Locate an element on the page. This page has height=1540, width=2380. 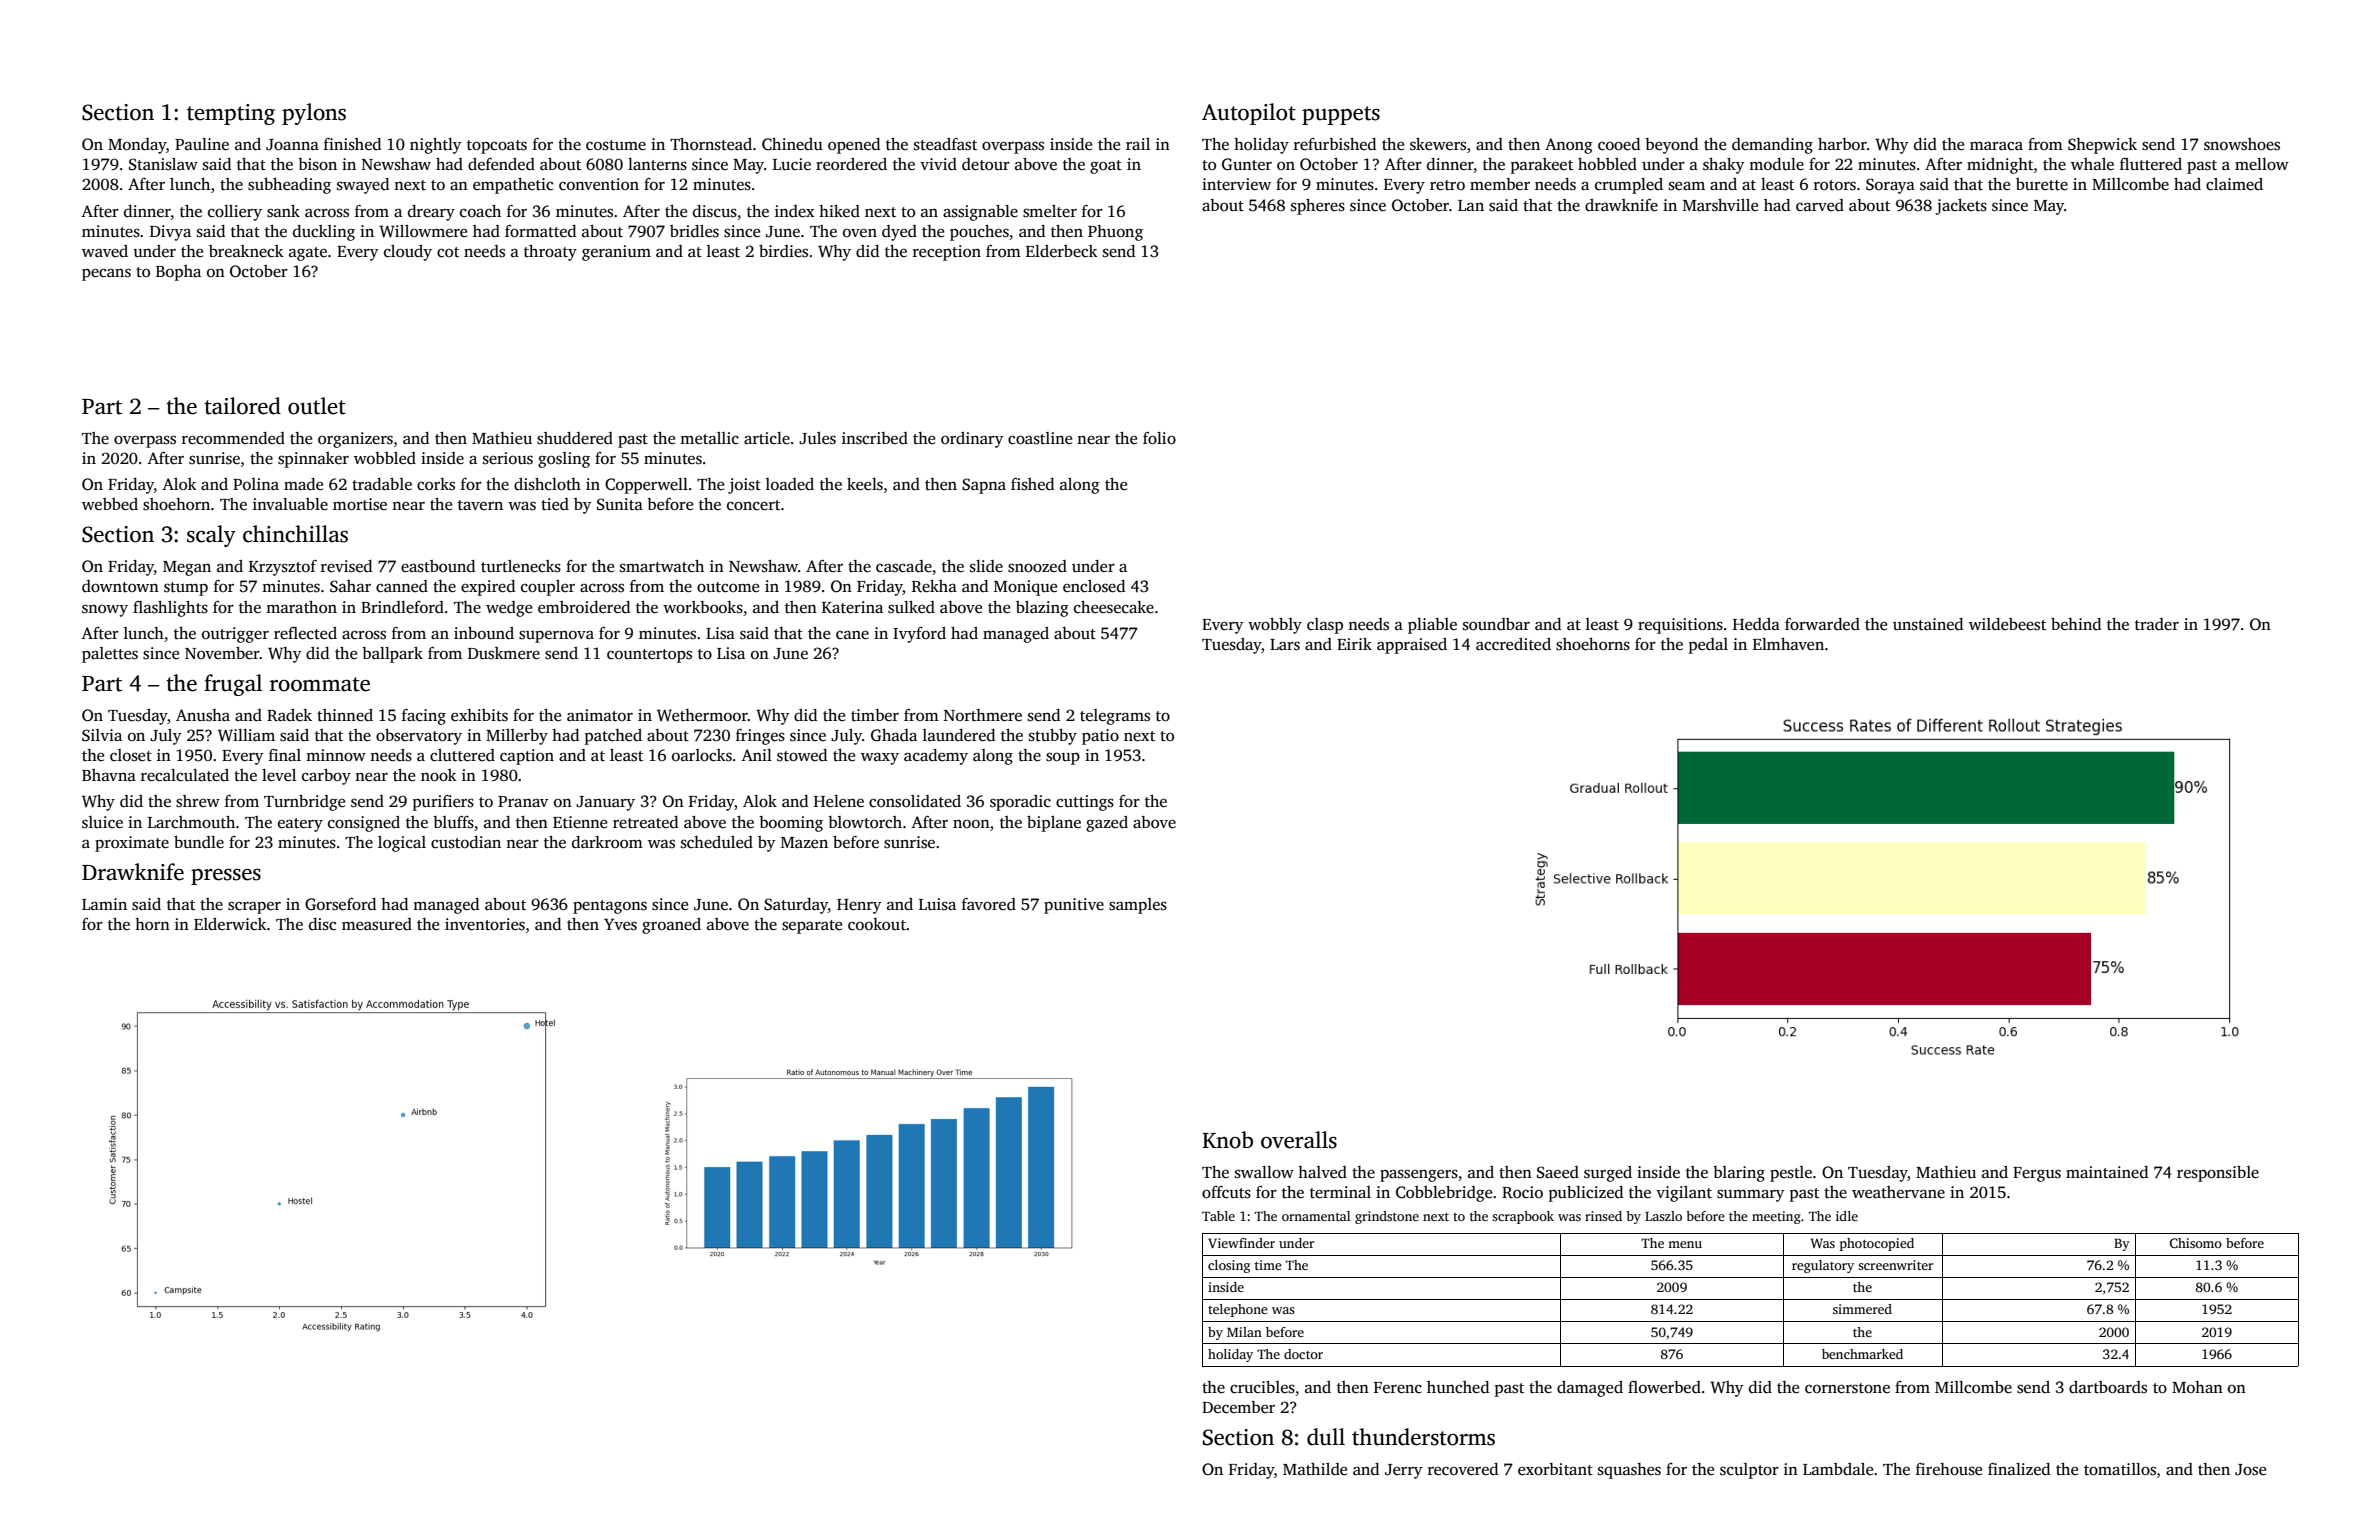
Elderbeck is located at coordinates (1062, 251).
